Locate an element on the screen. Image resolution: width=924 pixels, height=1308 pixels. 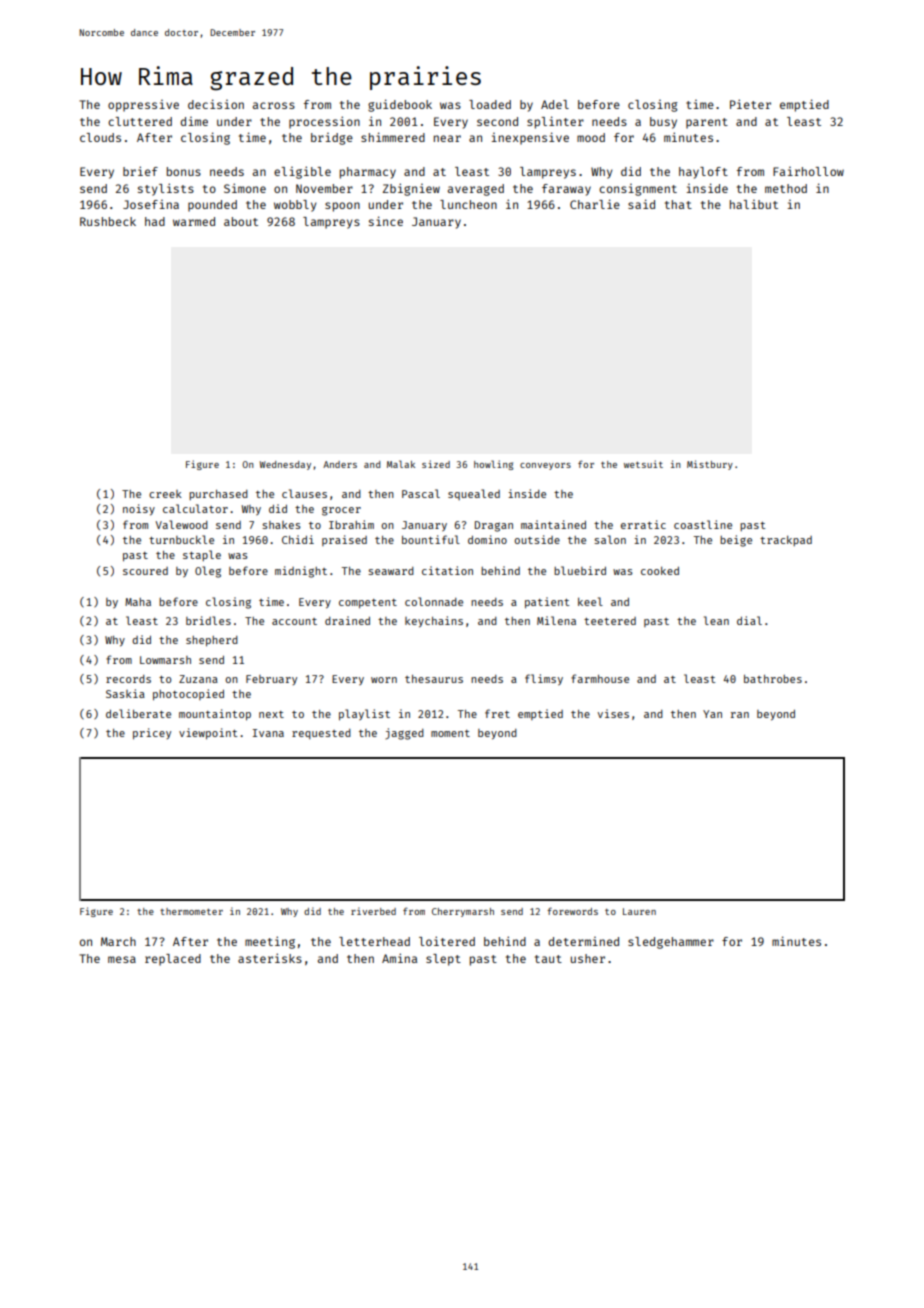
vises is located at coordinates (613, 713).
